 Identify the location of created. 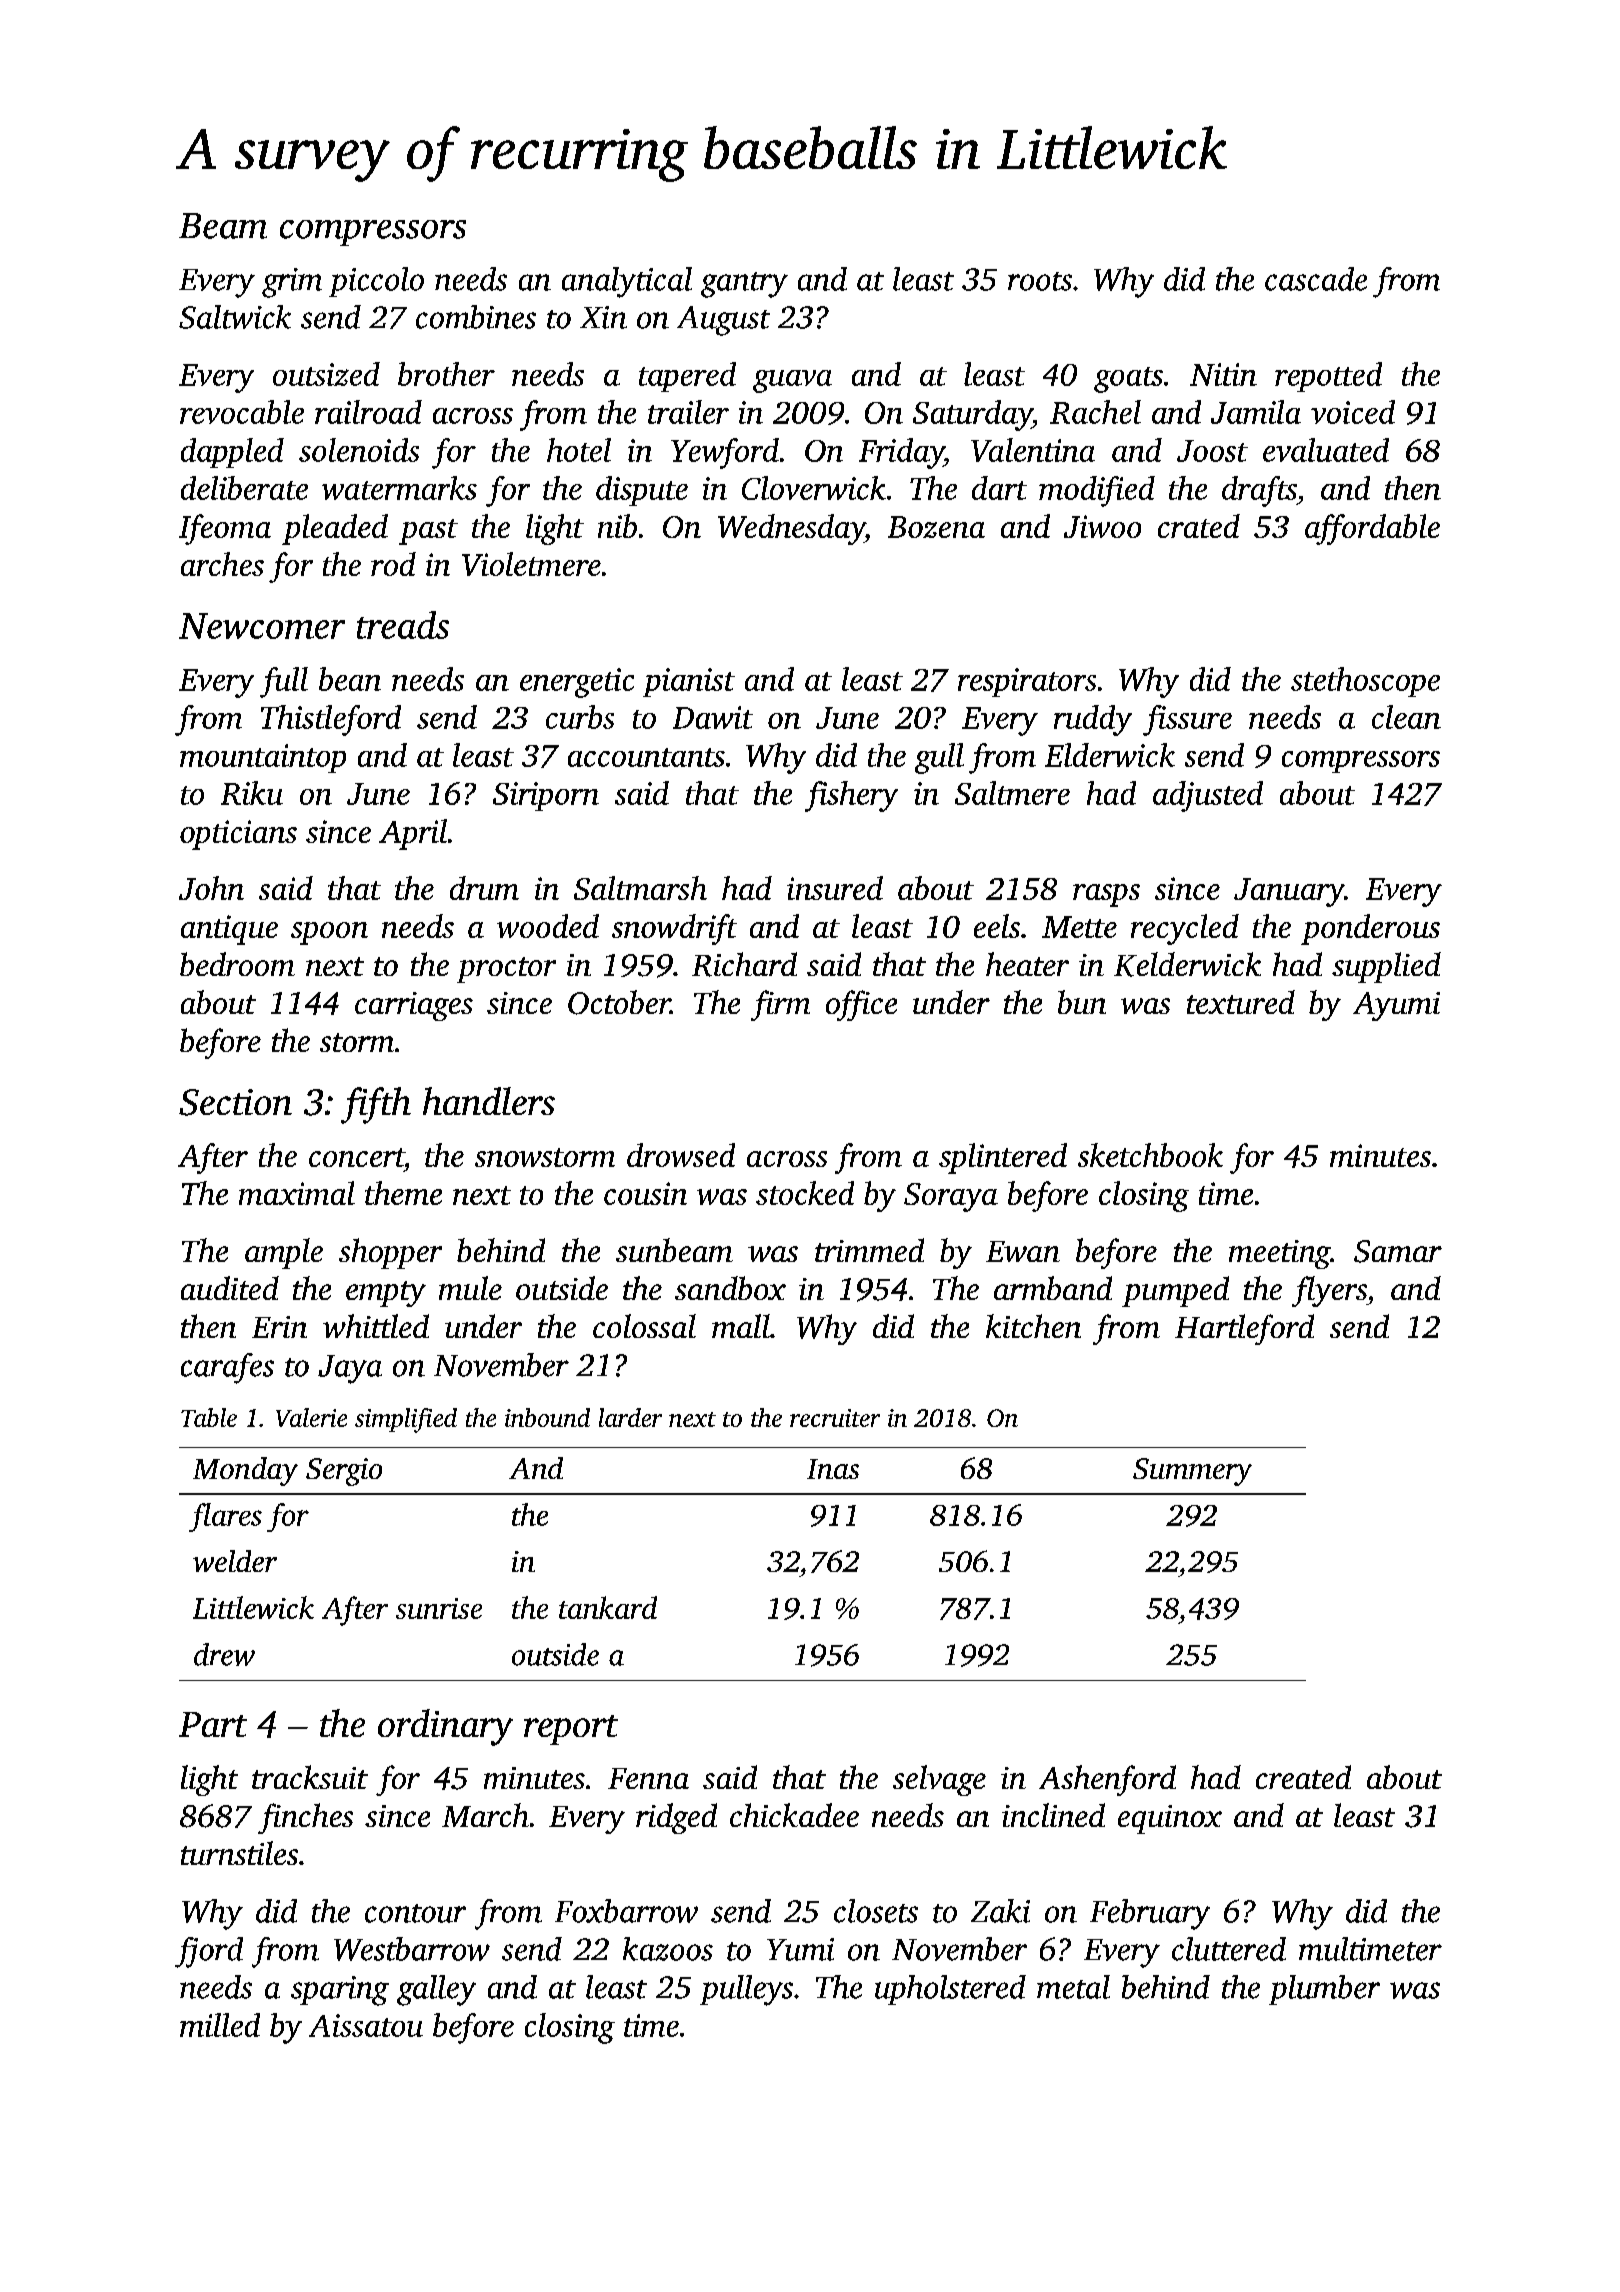
(1303, 1777).
